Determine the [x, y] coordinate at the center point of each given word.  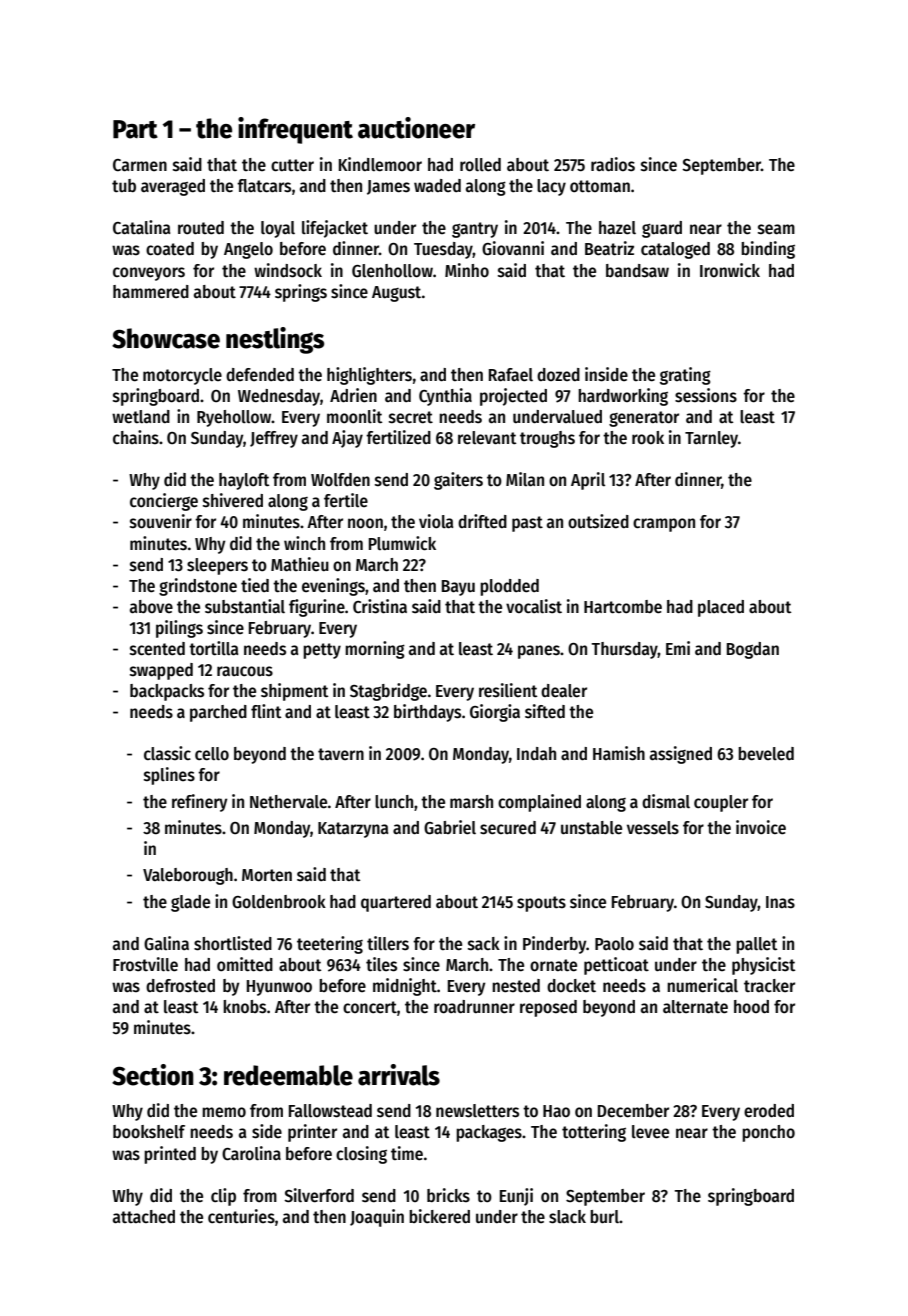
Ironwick [730, 270]
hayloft [244, 481]
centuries [241, 1216]
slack [567, 1217]
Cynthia [445, 397]
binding [768, 250]
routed [201, 228]
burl [604, 1217]
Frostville [145, 964]
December [633, 1111]
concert [370, 1007]
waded [437, 186]
